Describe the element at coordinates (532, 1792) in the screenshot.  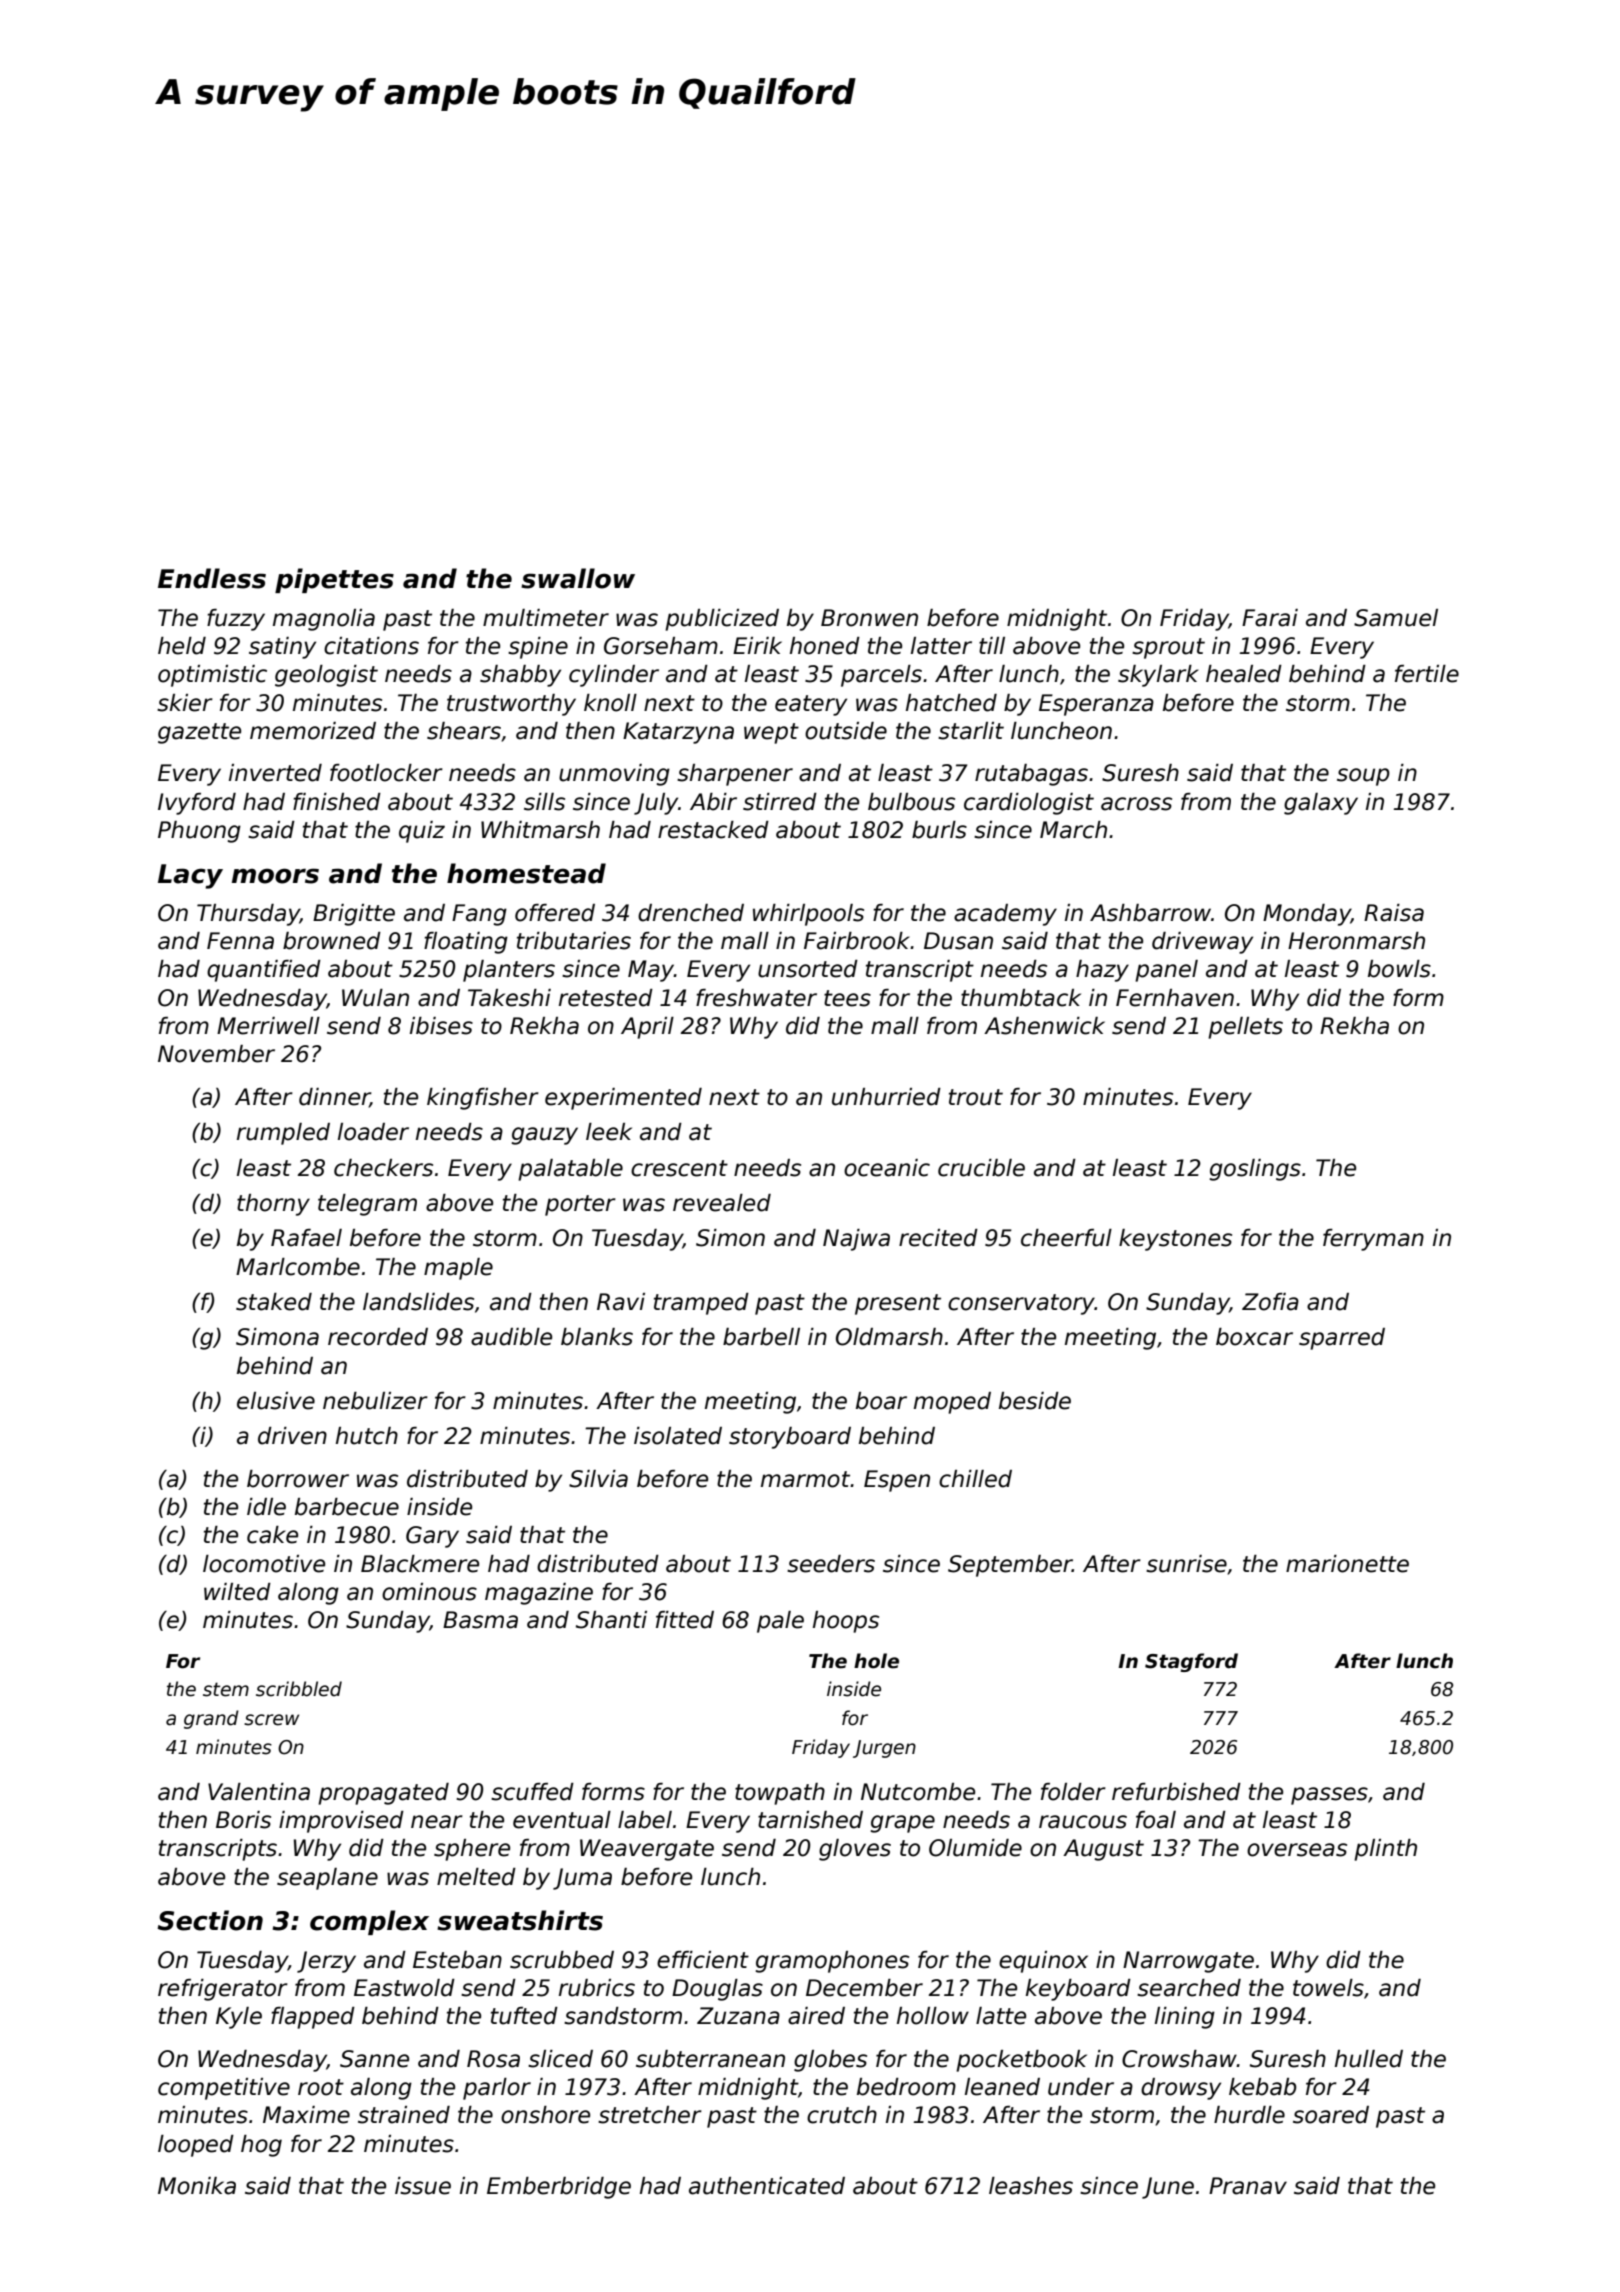
I see `scuffed` at that location.
